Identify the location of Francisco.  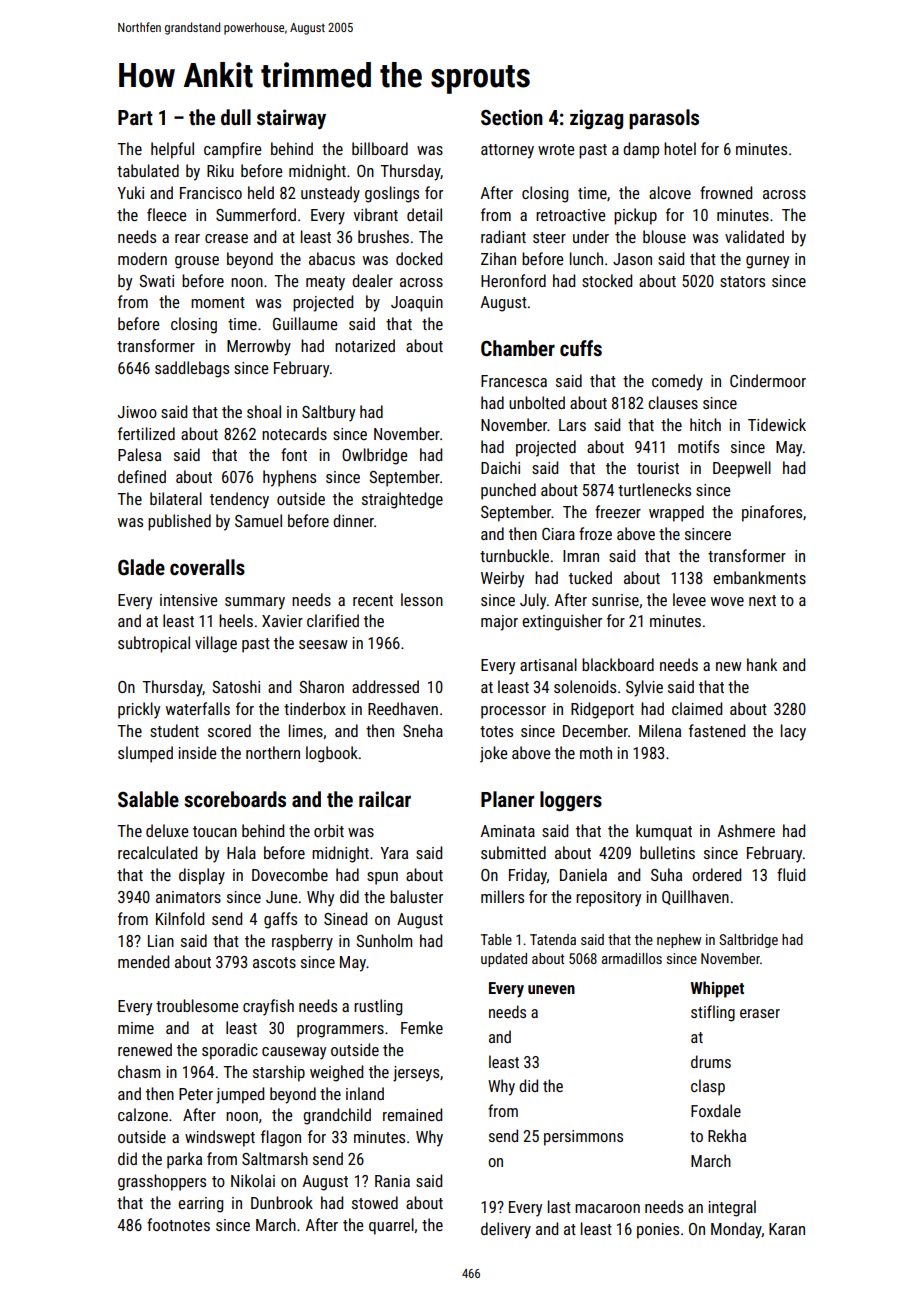
(211, 193).
